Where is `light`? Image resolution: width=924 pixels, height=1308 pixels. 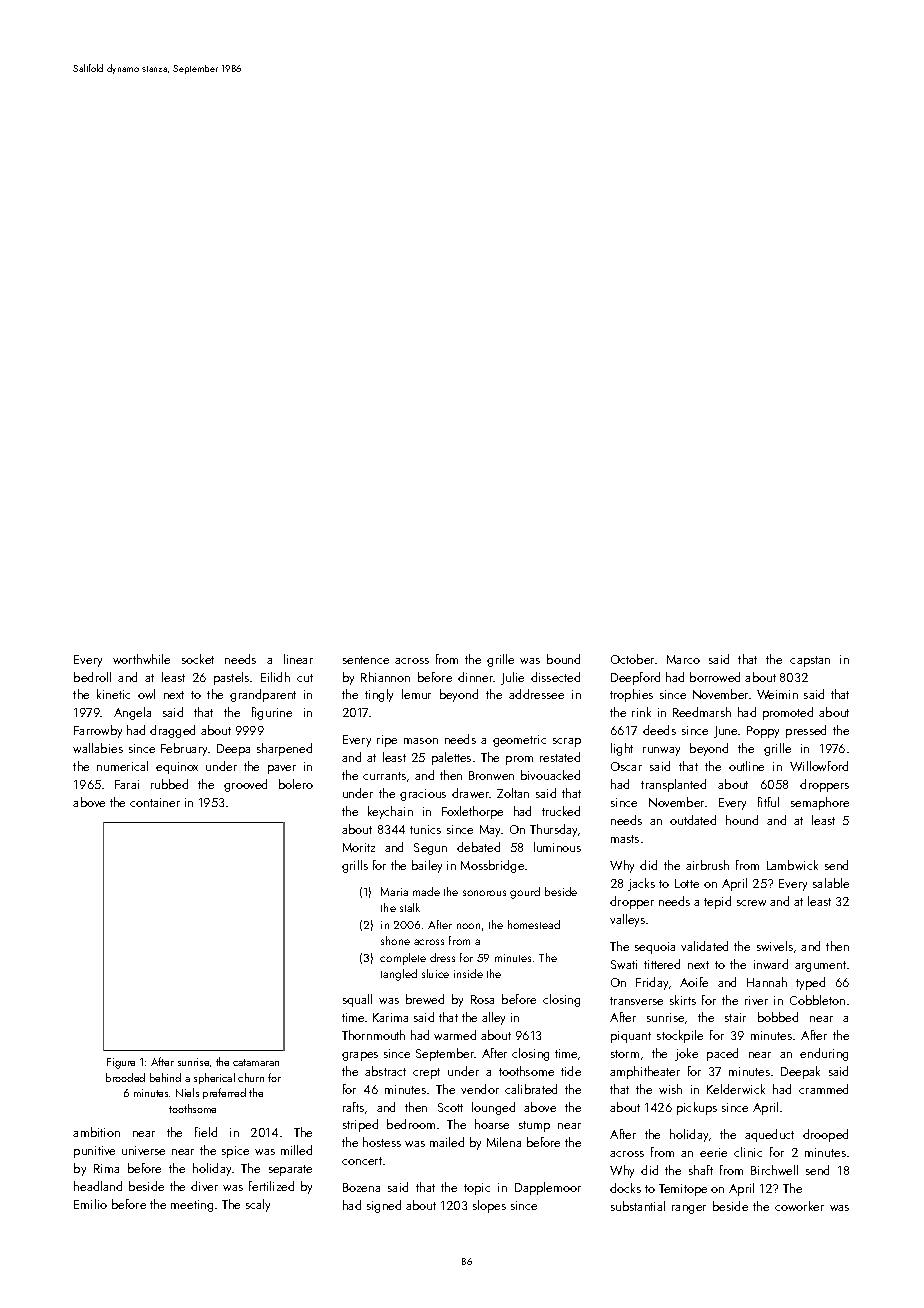
light is located at coordinates (622, 749).
